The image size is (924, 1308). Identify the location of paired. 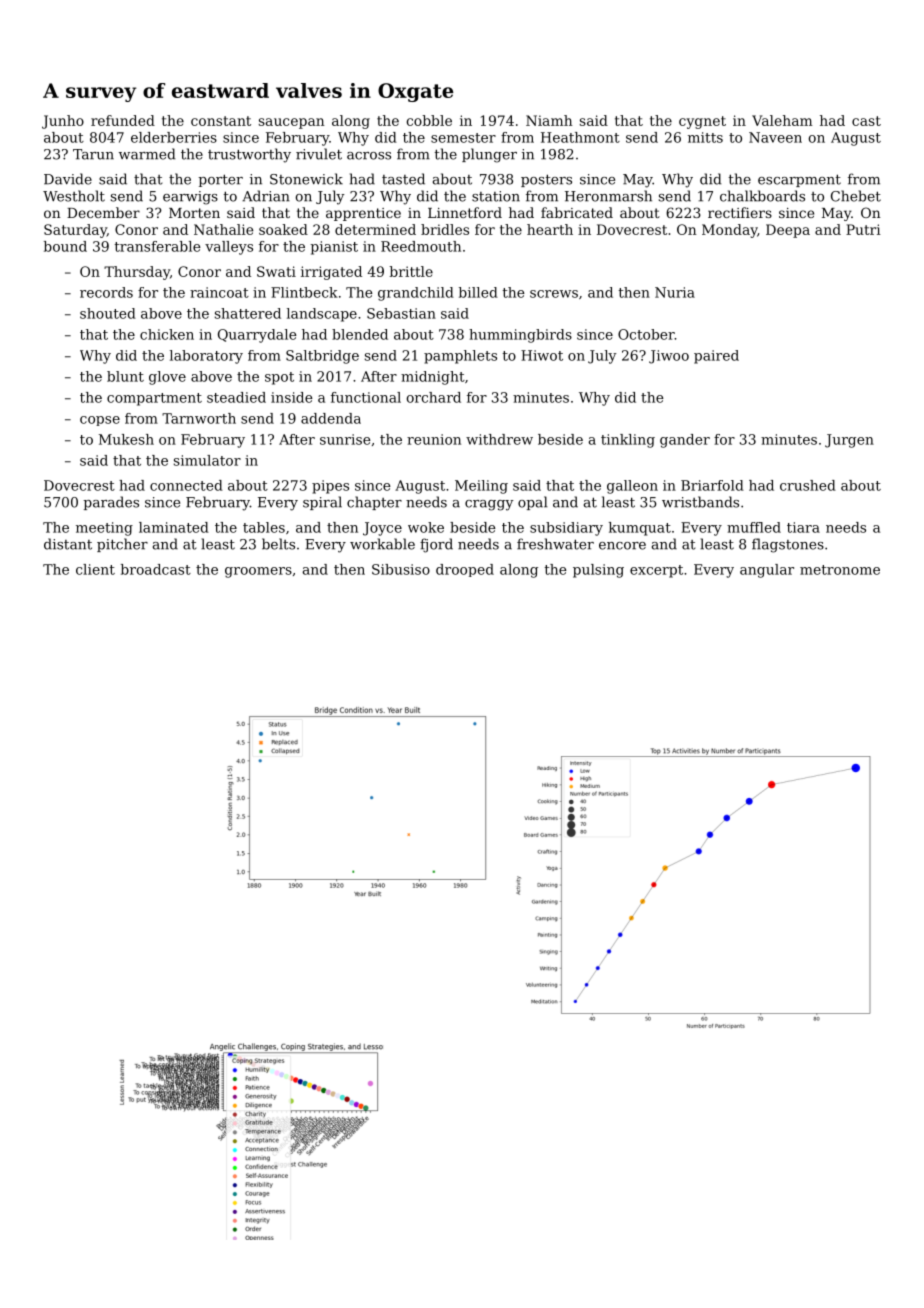
(716, 357).
